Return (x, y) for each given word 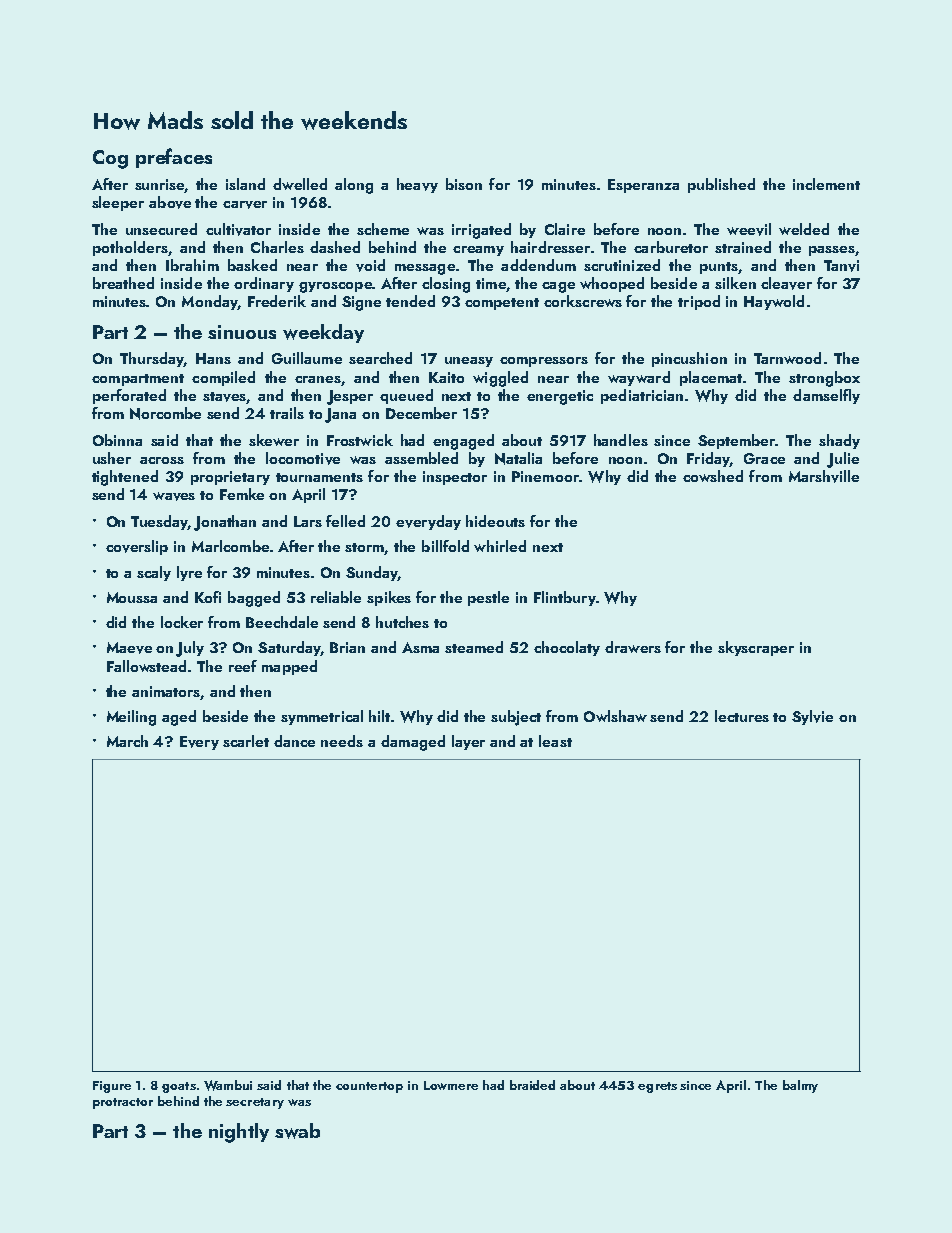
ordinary (264, 284)
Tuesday (159, 522)
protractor (123, 1103)
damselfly (826, 396)
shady (839, 441)
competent (502, 304)
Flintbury (565, 598)
